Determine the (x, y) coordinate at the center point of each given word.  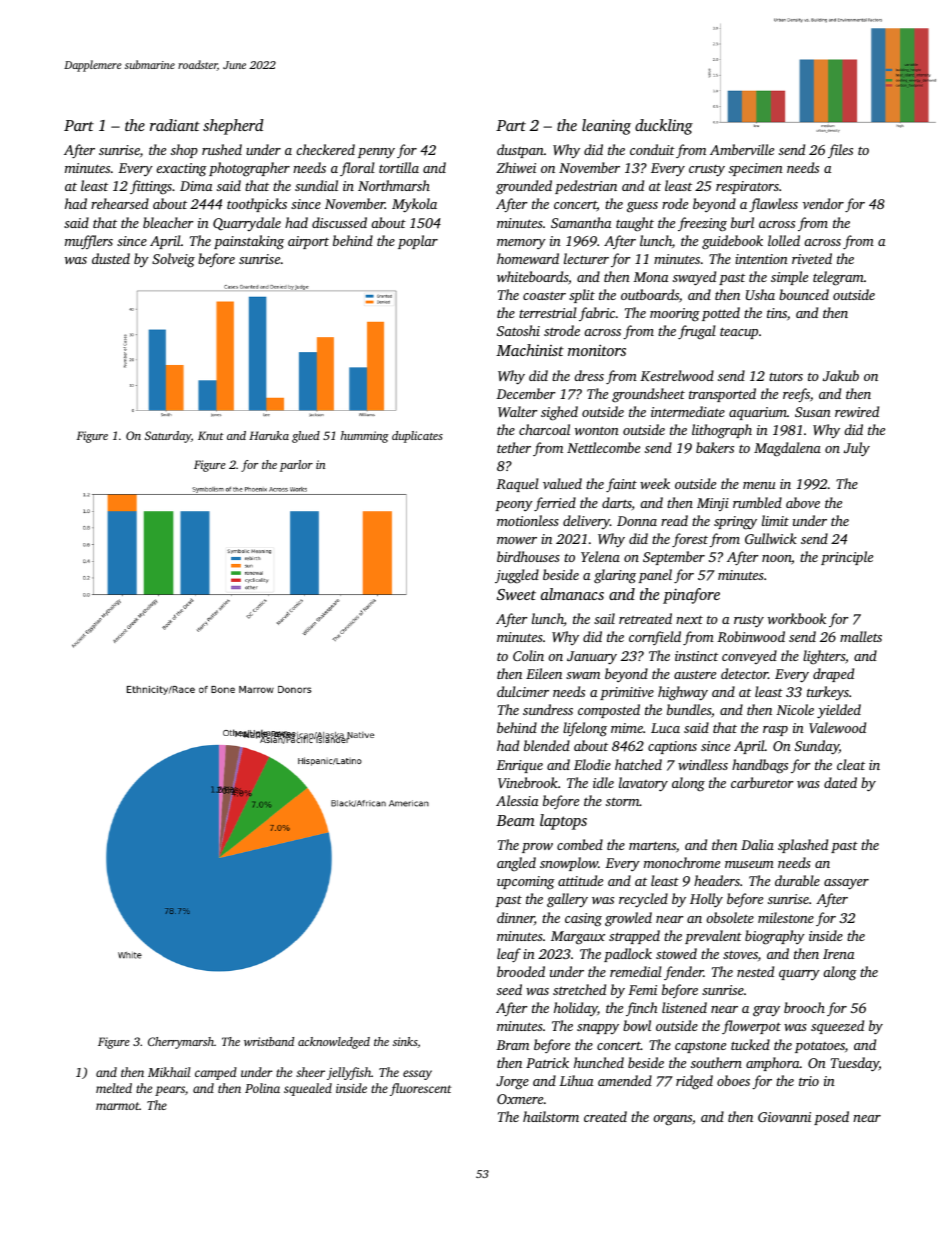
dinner (515, 919)
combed (580, 844)
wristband (269, 1041)
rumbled (757, 502)
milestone (786, 917)
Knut (211, 435)
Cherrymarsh (181, 1043)
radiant (175, 125)
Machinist (530, 350)
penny (376, 153)
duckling (664, 127)
